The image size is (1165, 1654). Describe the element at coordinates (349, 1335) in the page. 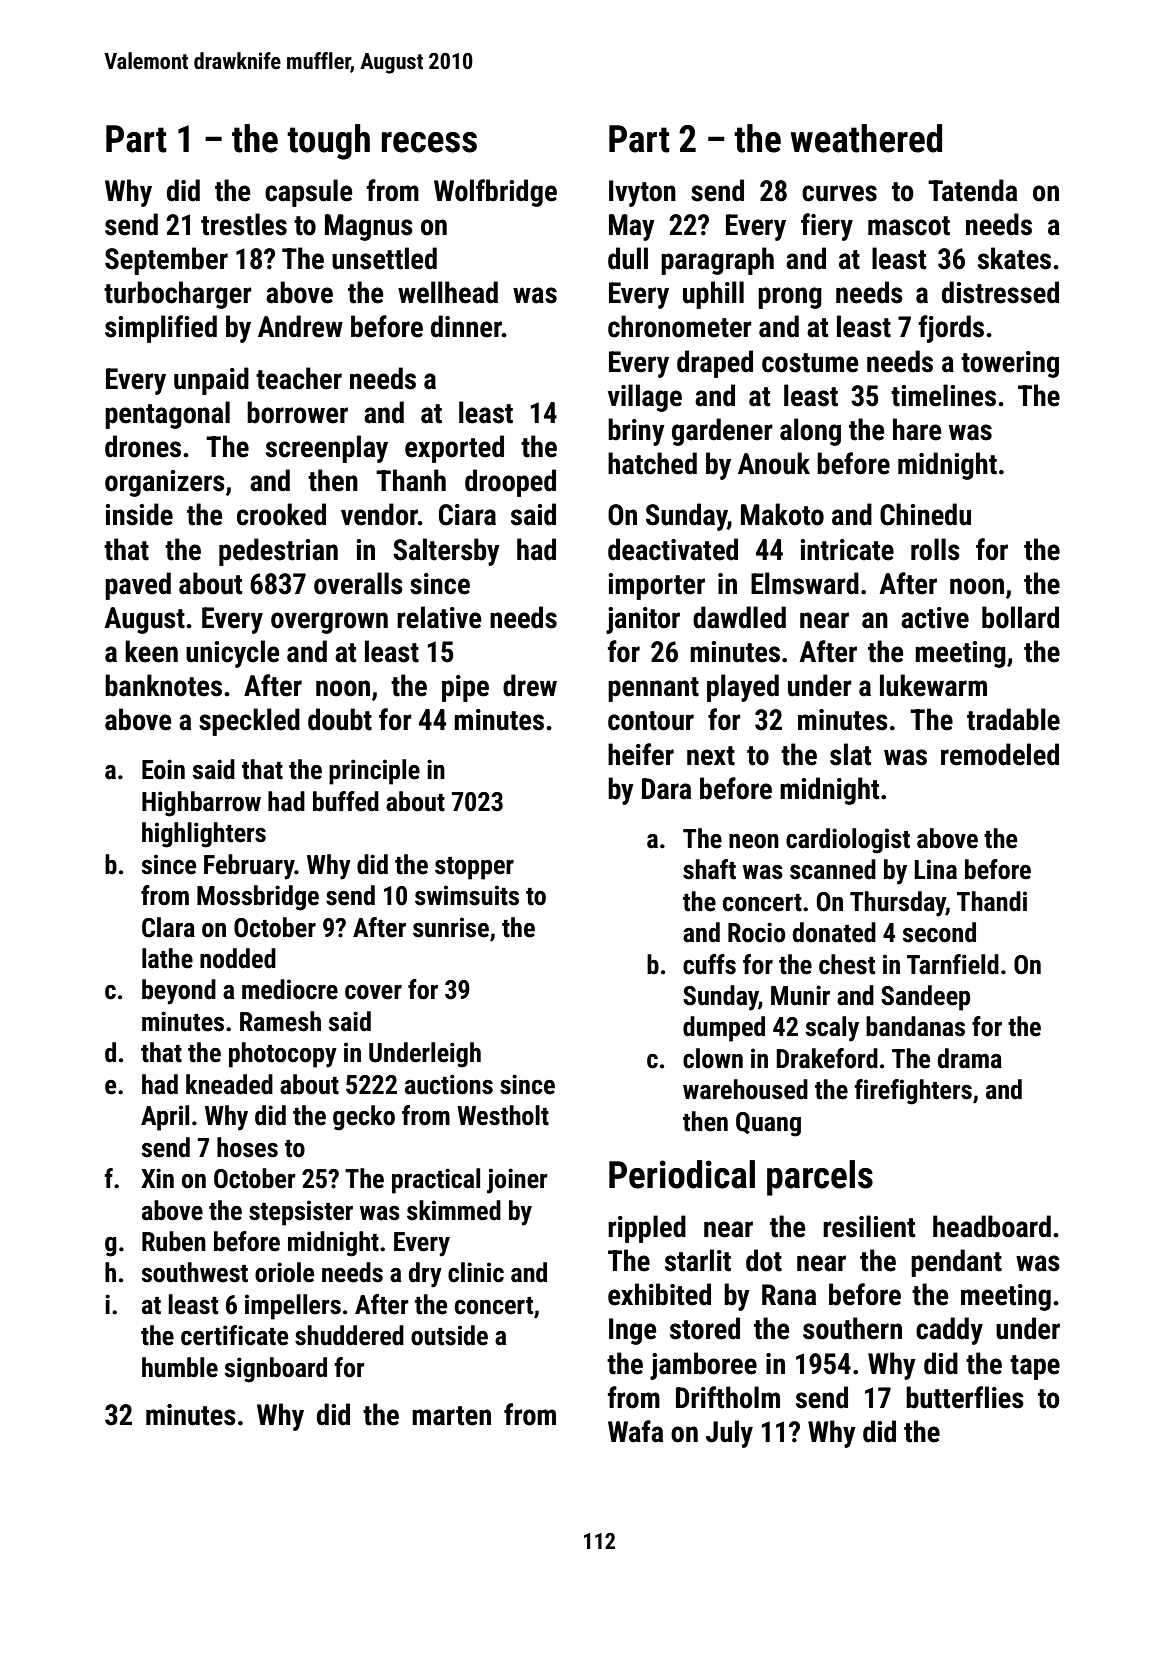

I see `shuddered` at that location.
